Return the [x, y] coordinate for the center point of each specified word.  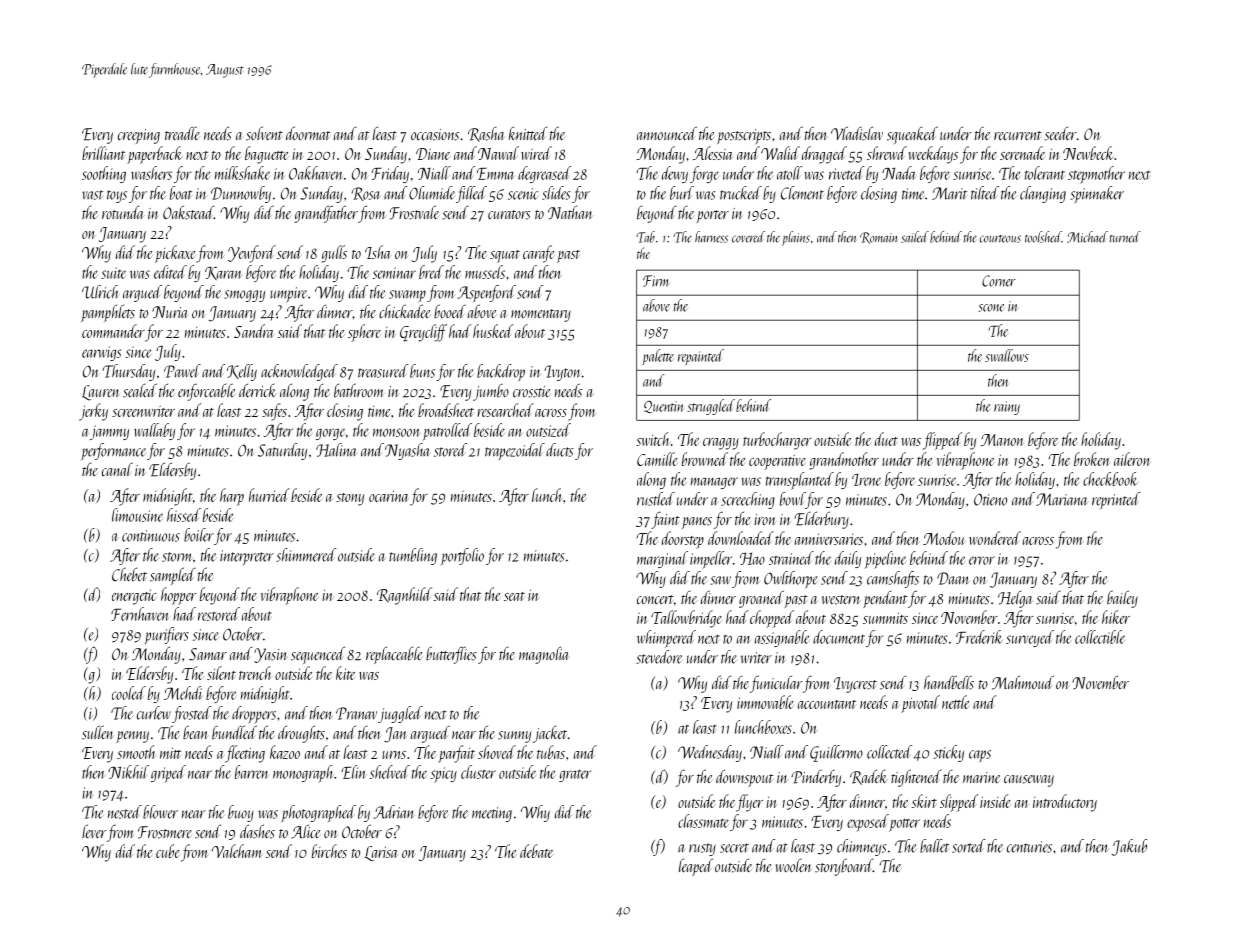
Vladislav [857, 133]
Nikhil [128, 772]
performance [113, 451]
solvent [264, 133]
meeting [492, 814]
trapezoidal [515, 452]
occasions [435, 135]
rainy [1007, 408]
